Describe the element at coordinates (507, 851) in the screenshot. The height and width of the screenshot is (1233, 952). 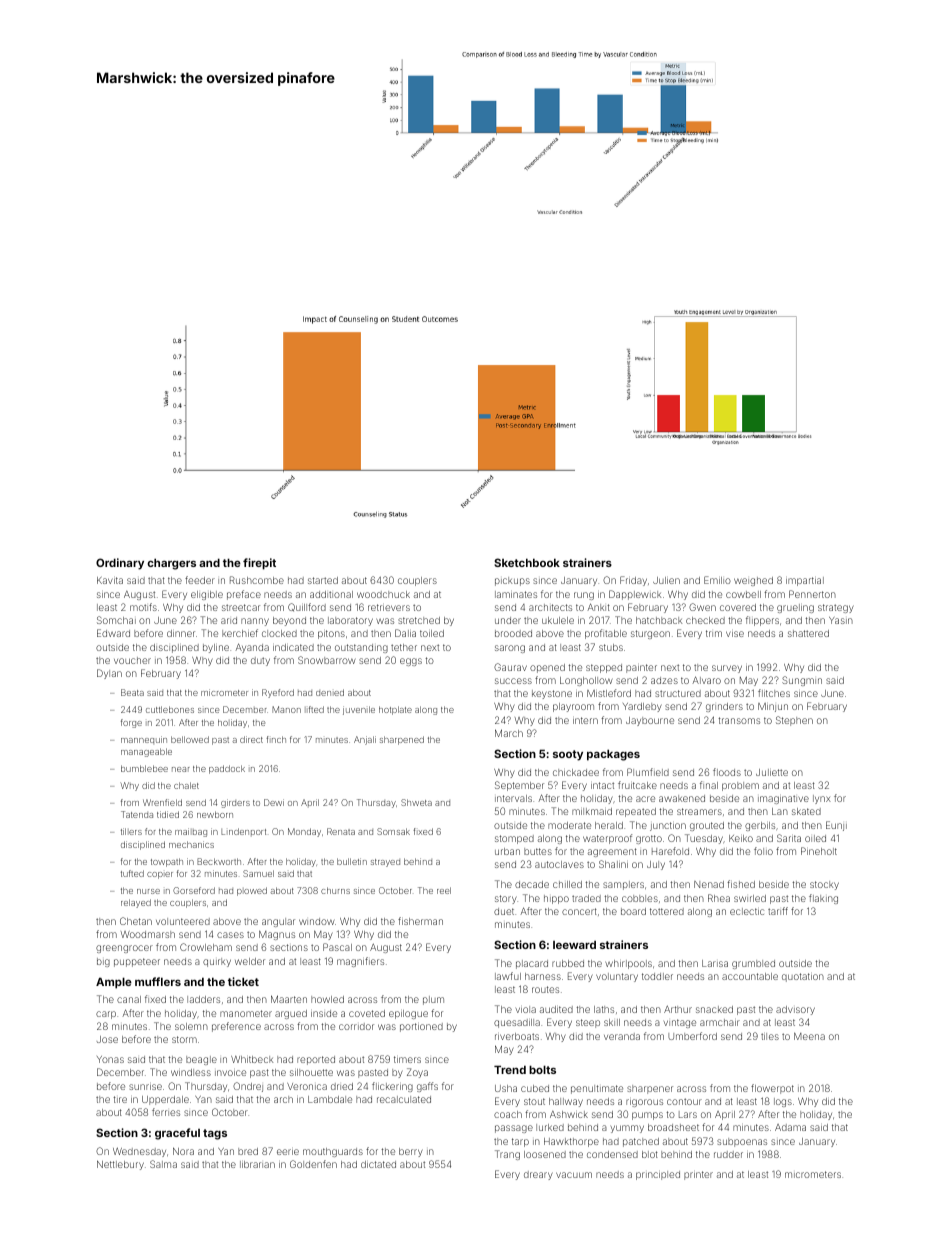
I see `urban` at that location.
